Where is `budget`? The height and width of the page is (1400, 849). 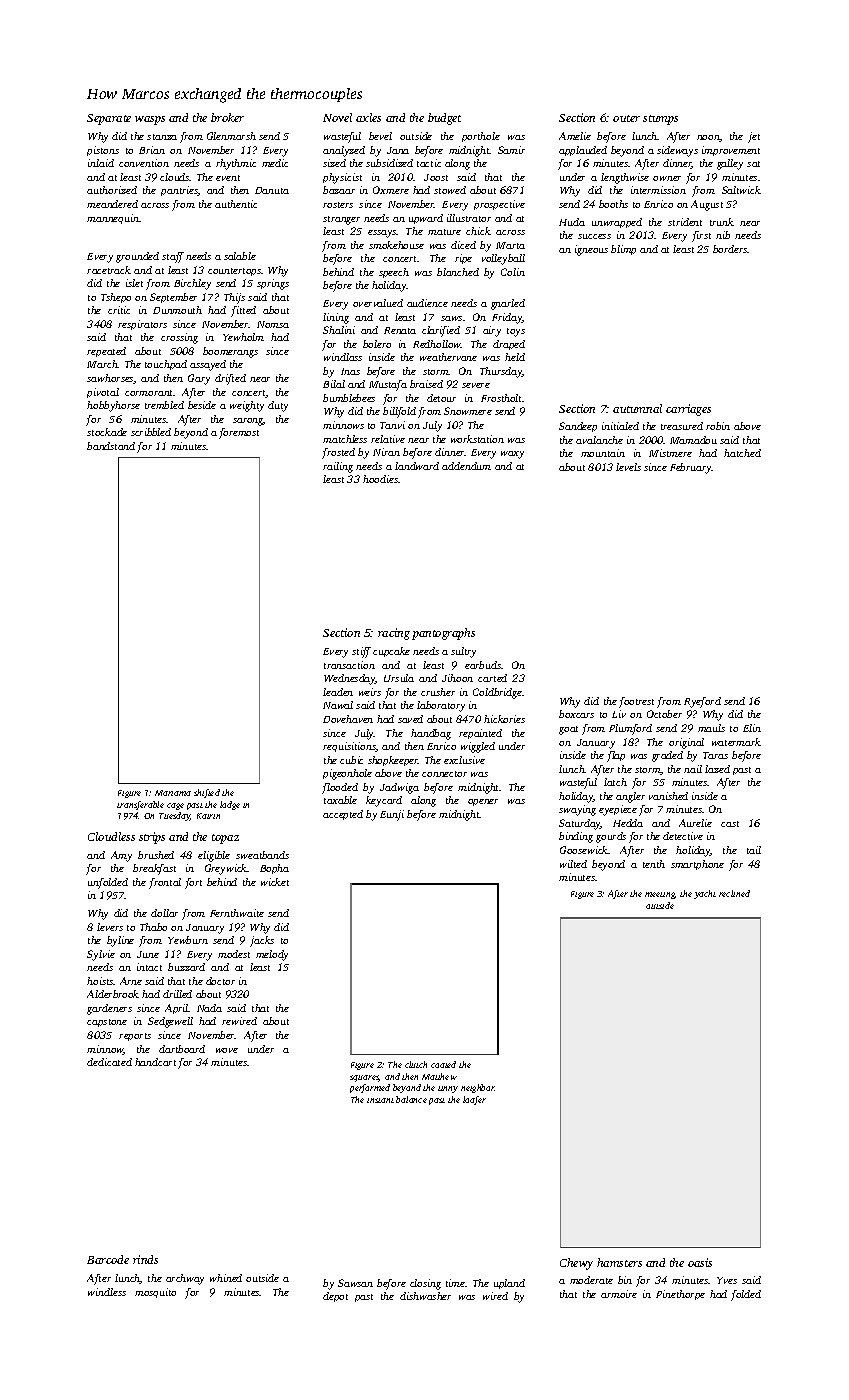 budget is located at coordinates (444, 119).
